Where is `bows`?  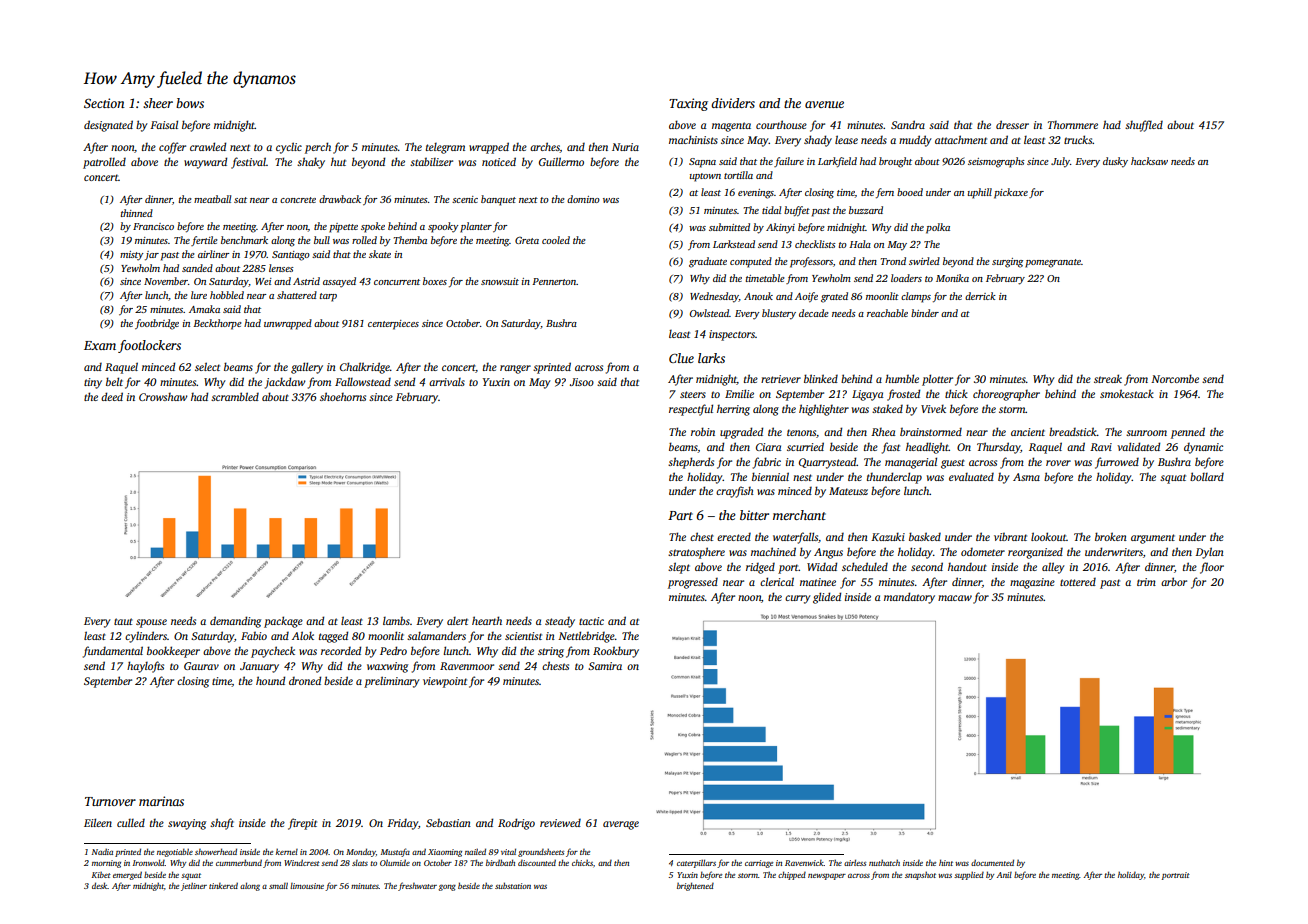 bows is located at coordinates (190, 103).
